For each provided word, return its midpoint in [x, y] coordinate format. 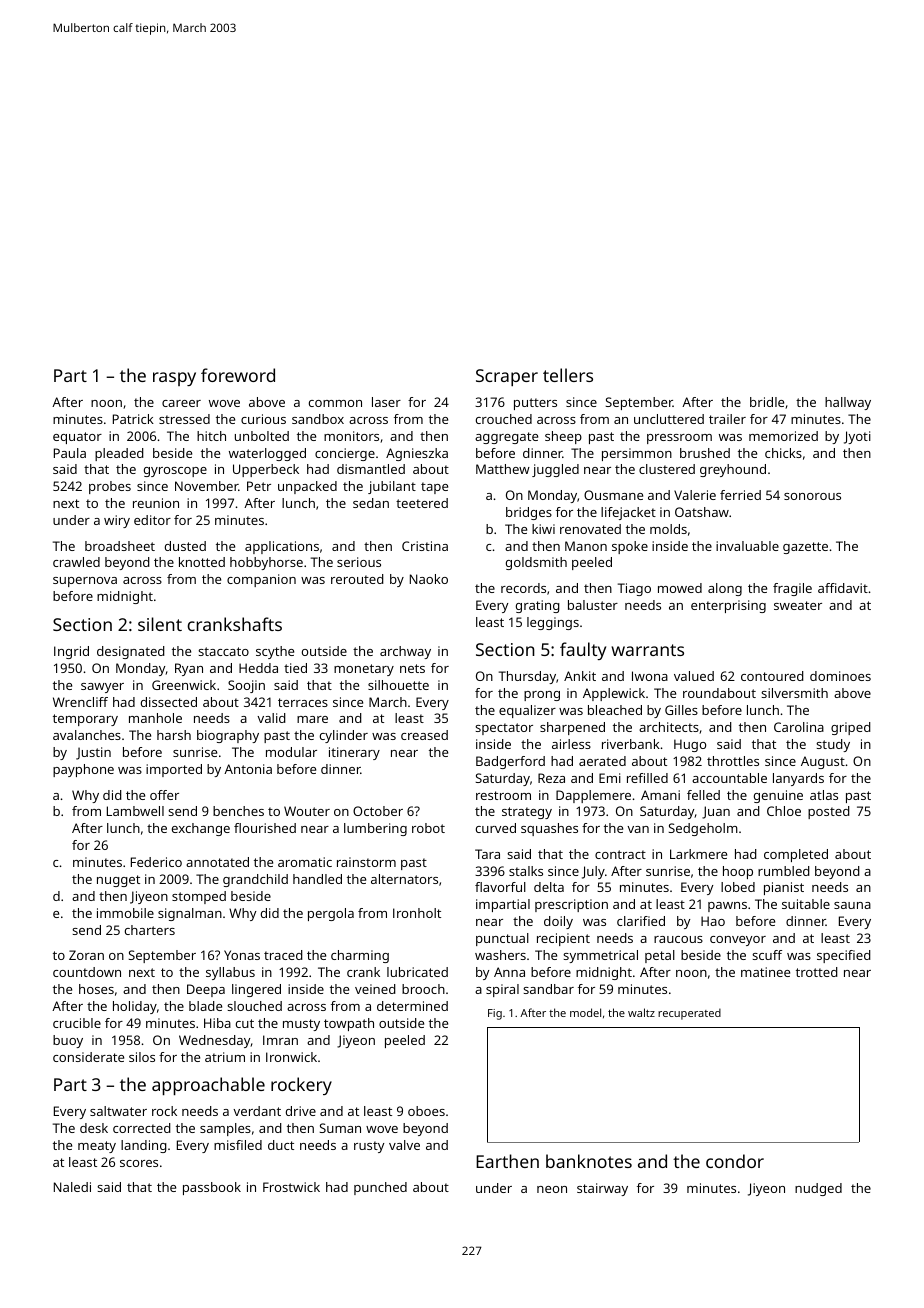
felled [703, 795]
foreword [238, 375]
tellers [568, 375]
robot [428, 828]
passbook [212, 1188]
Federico [156, 862]
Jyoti [857, 437]
